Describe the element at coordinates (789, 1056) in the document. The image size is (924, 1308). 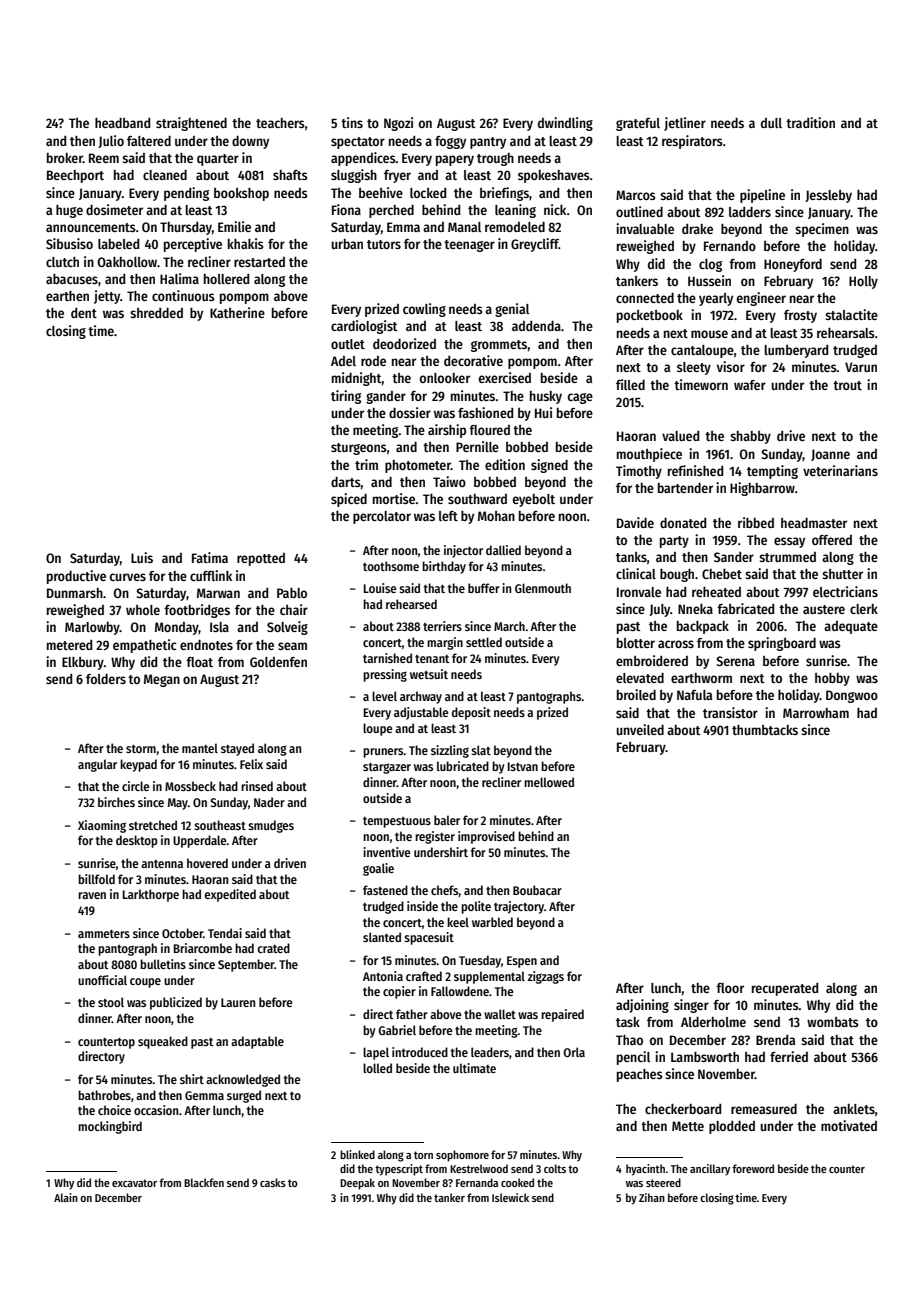
I see `ferried` at that location.
